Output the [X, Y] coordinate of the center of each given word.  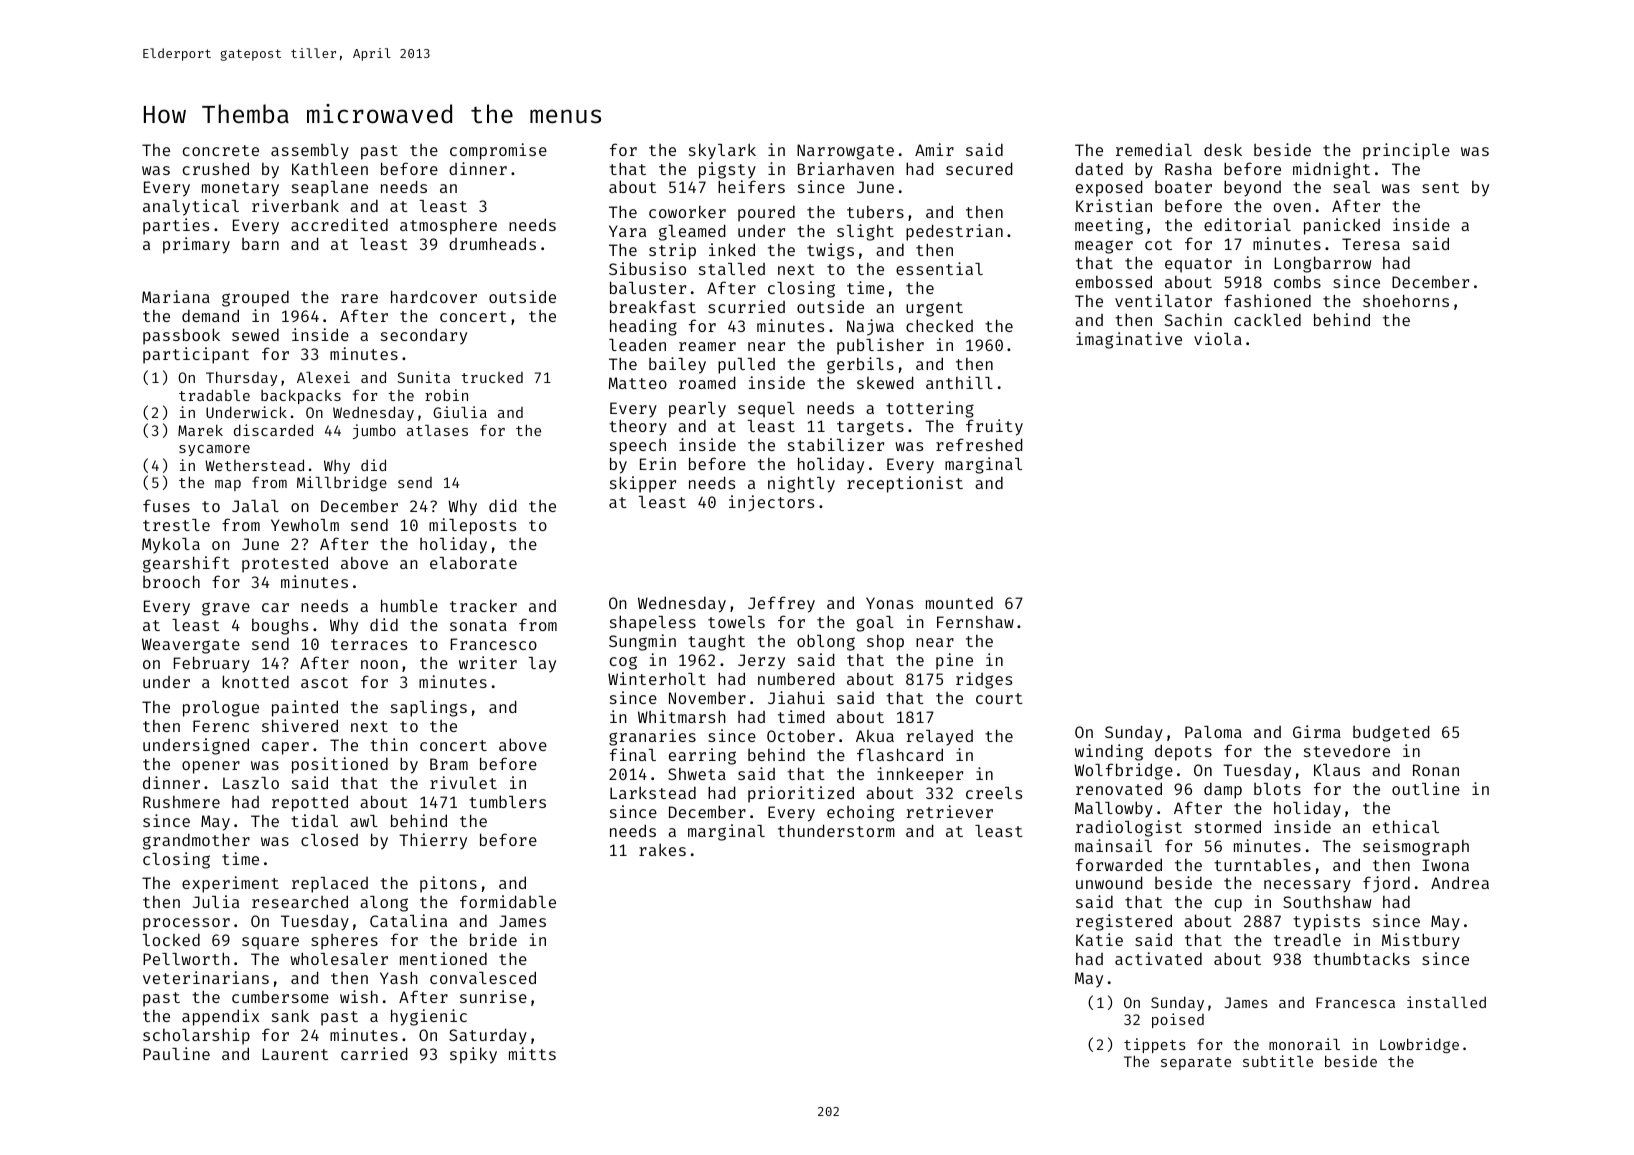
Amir [934, 149]
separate [1196, 1063]
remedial [1154, 149]
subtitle [1278, 1061]
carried [374, 1053]
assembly [310, 152]
